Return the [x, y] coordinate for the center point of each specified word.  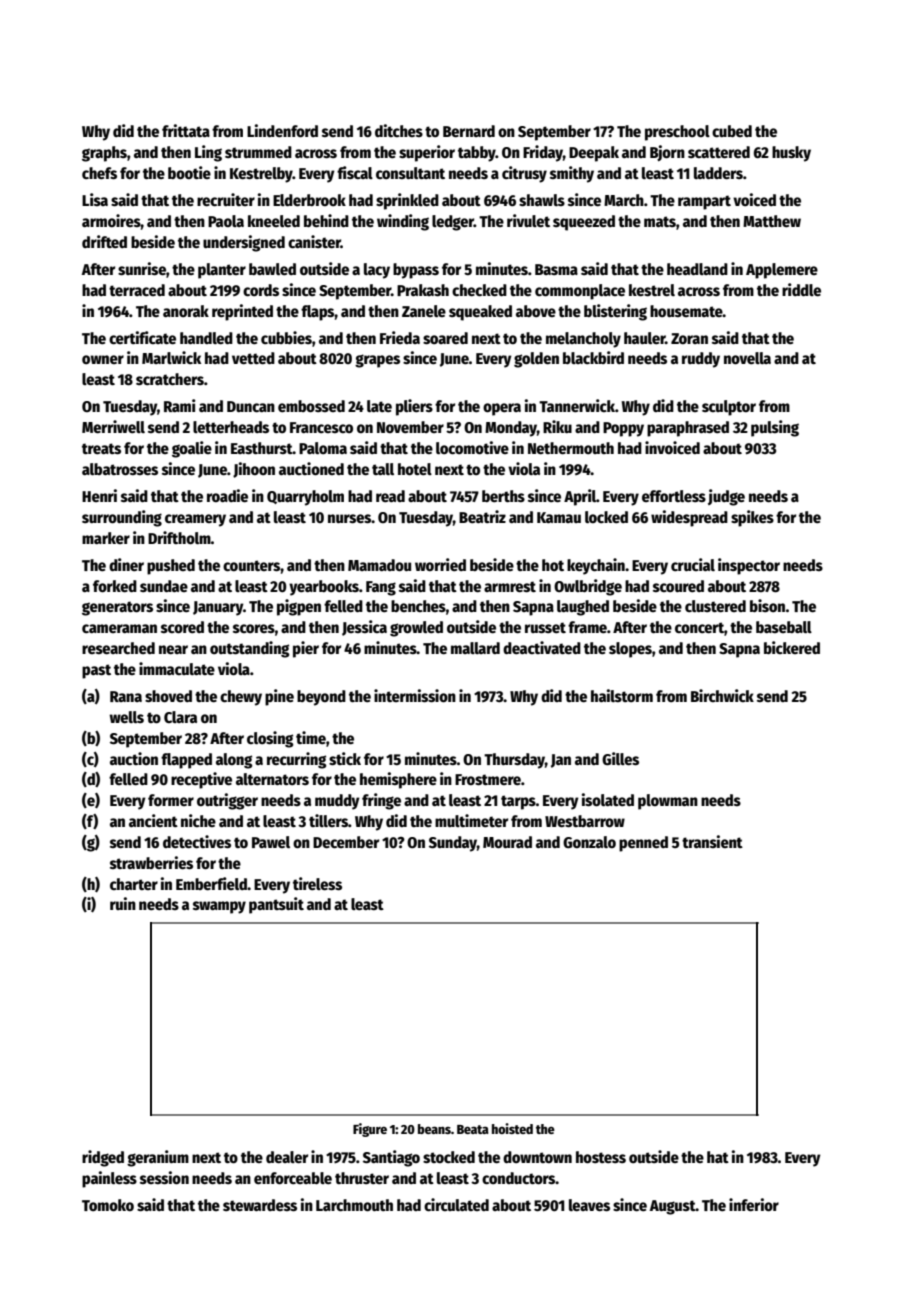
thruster [362, 1178]
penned [643, 844]
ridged [103, 1158]
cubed [732, 131]
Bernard [469, 131]
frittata [186, 130]
